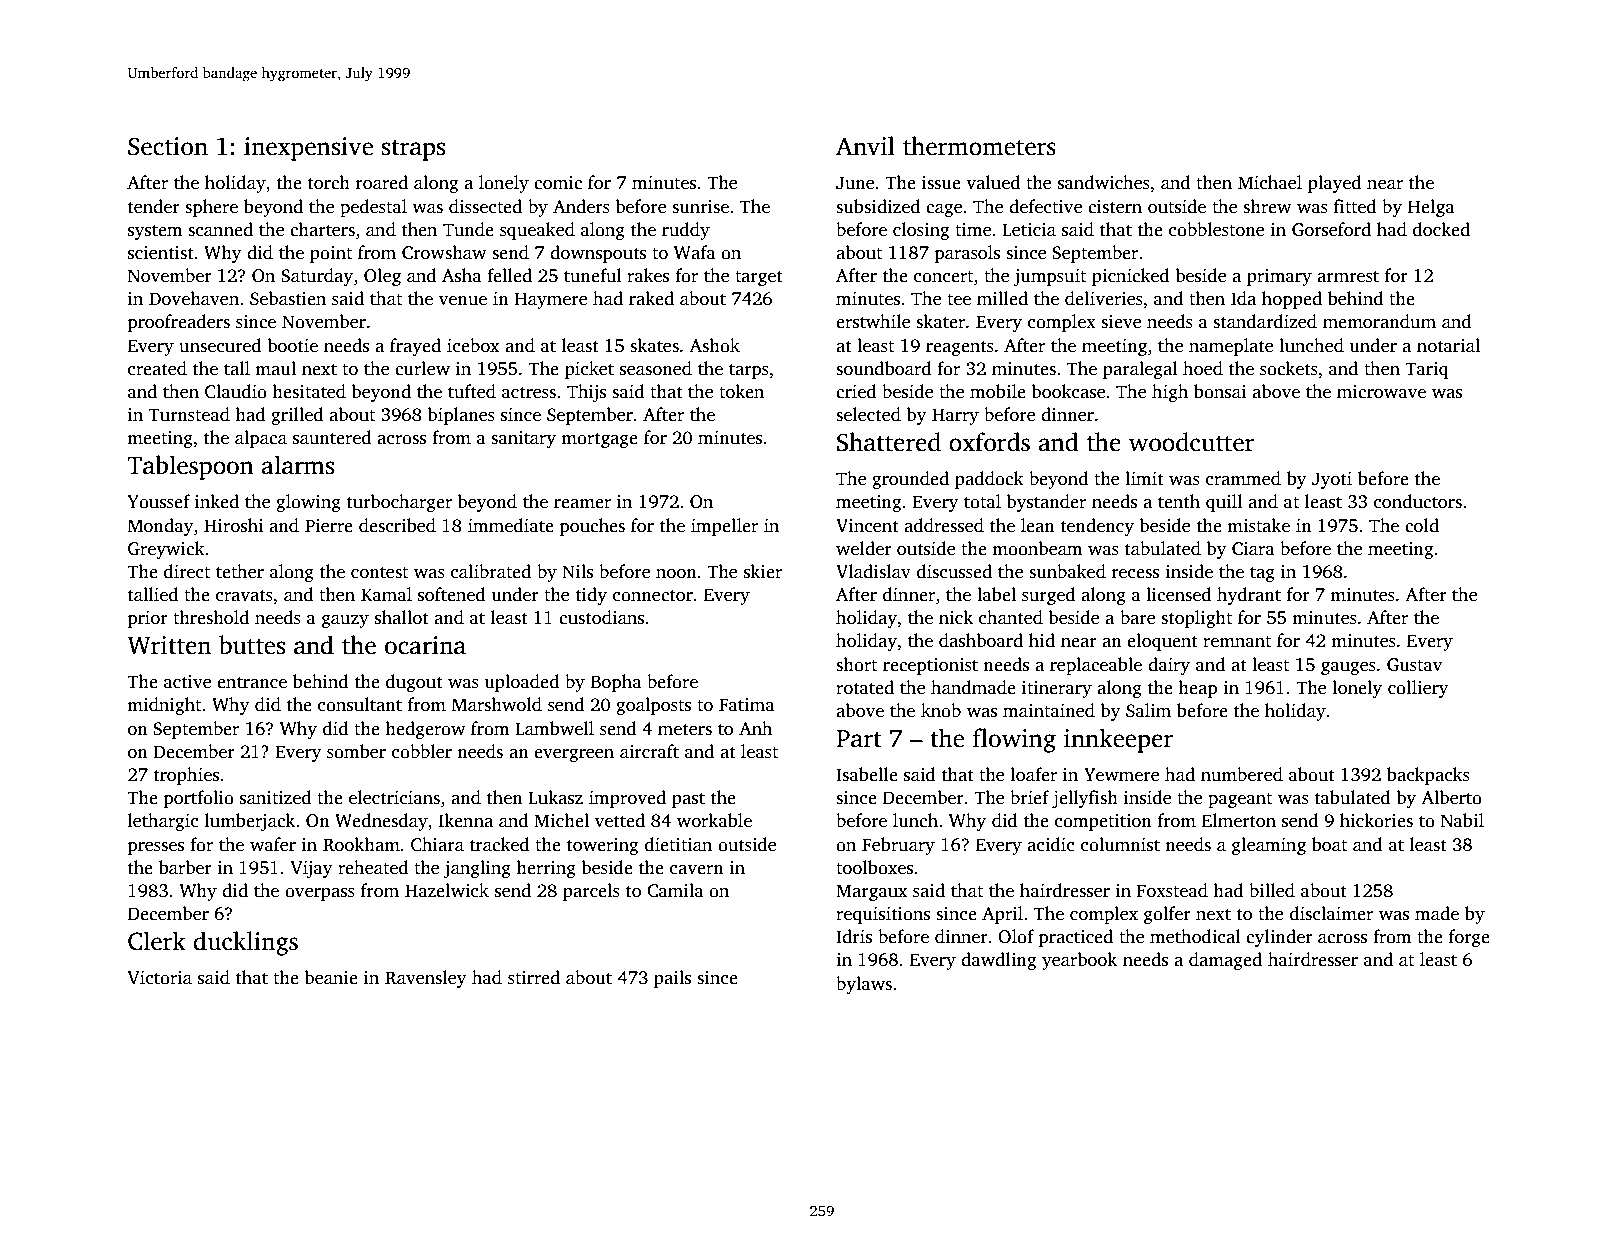 The height and width of the screenshot is (1251, 1619). What do you see at coordinates (331, 977) in the screenshot?
I see `beanie` at bounding box center [331, 977].
